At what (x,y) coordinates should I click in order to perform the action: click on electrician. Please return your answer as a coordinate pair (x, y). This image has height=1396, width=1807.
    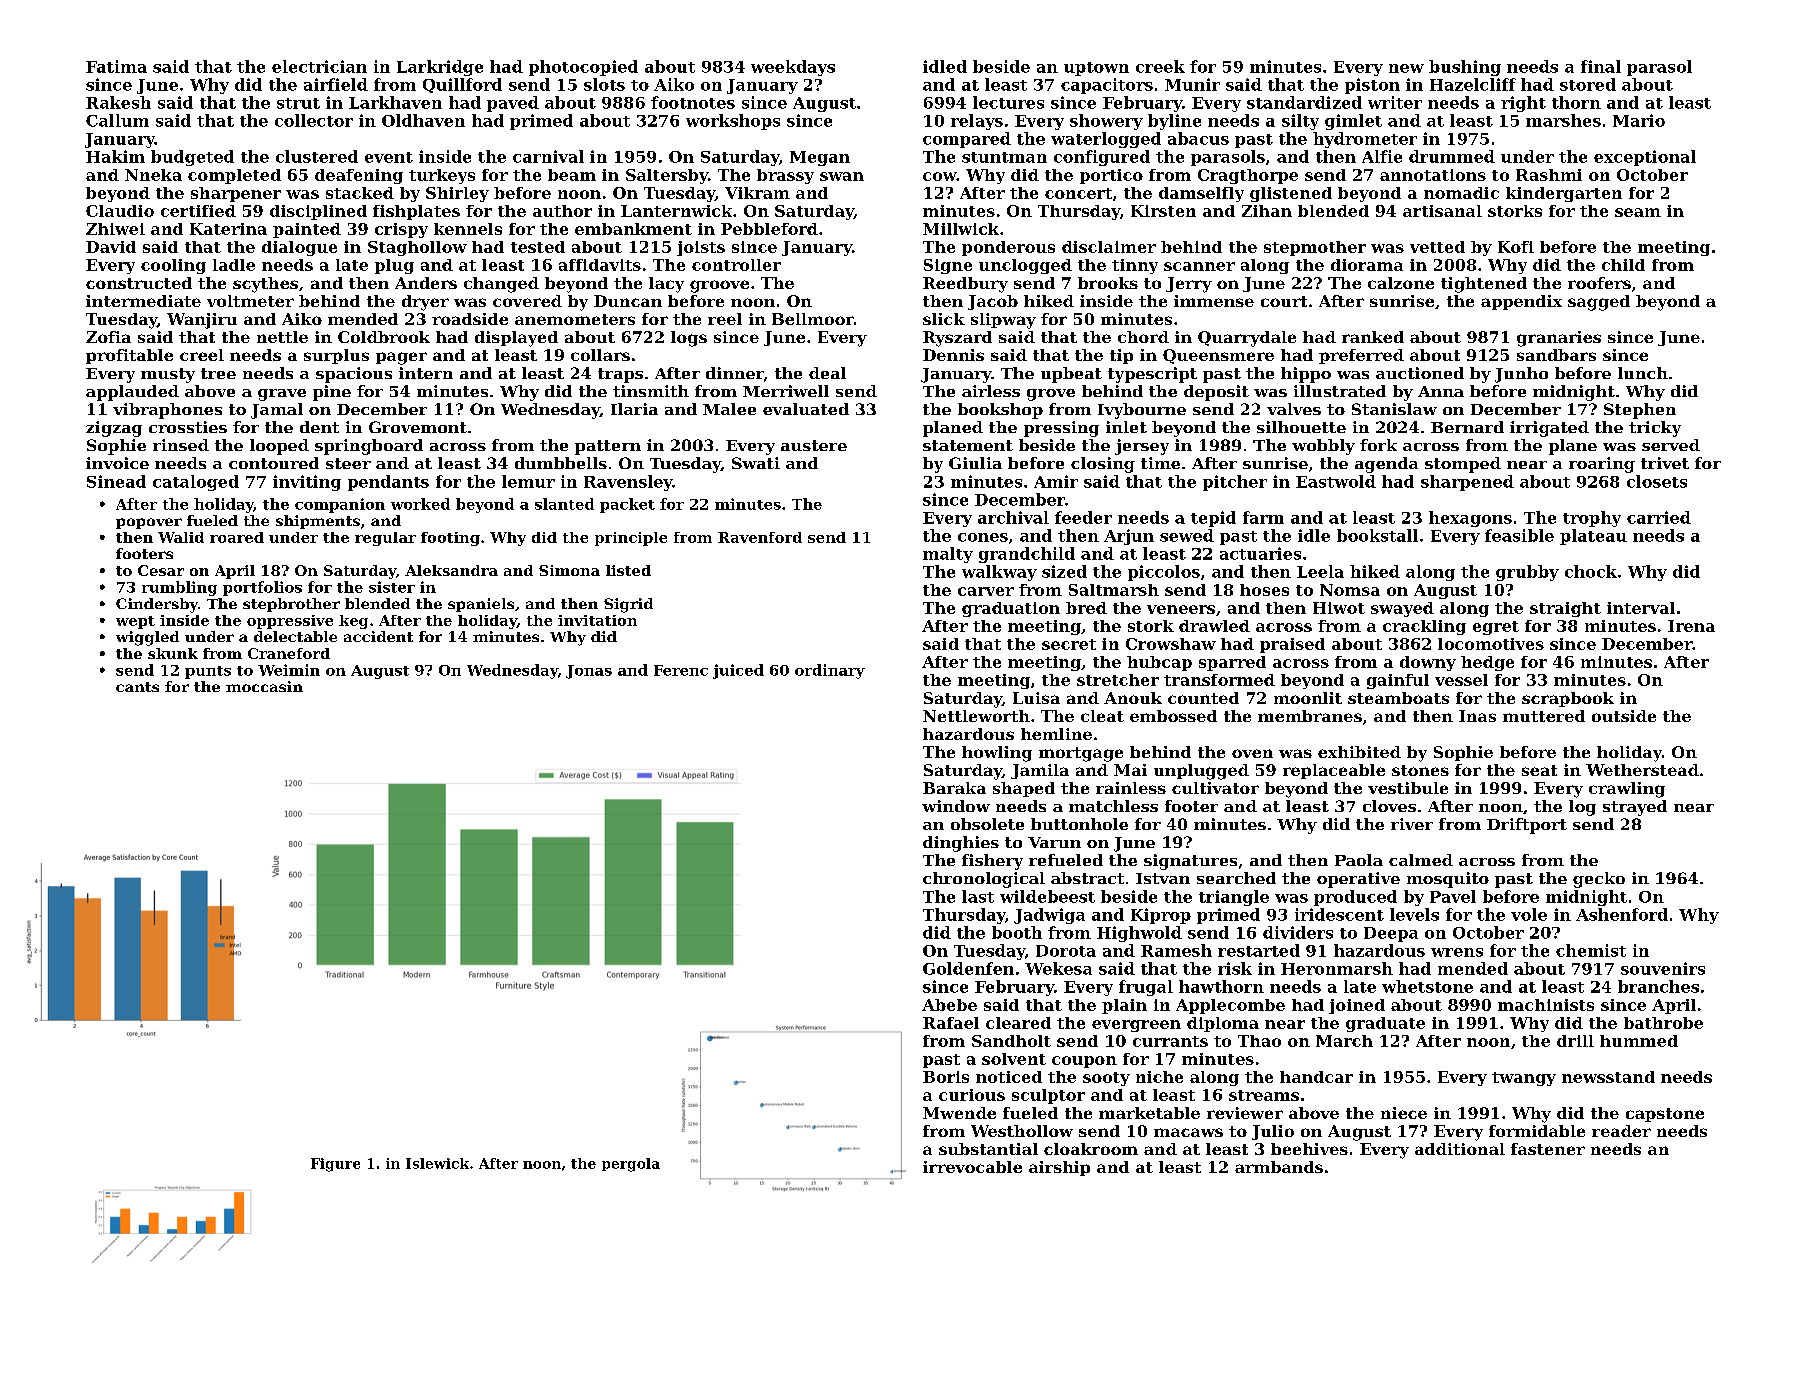
    Looking at the image, I should click on (319, 66).
